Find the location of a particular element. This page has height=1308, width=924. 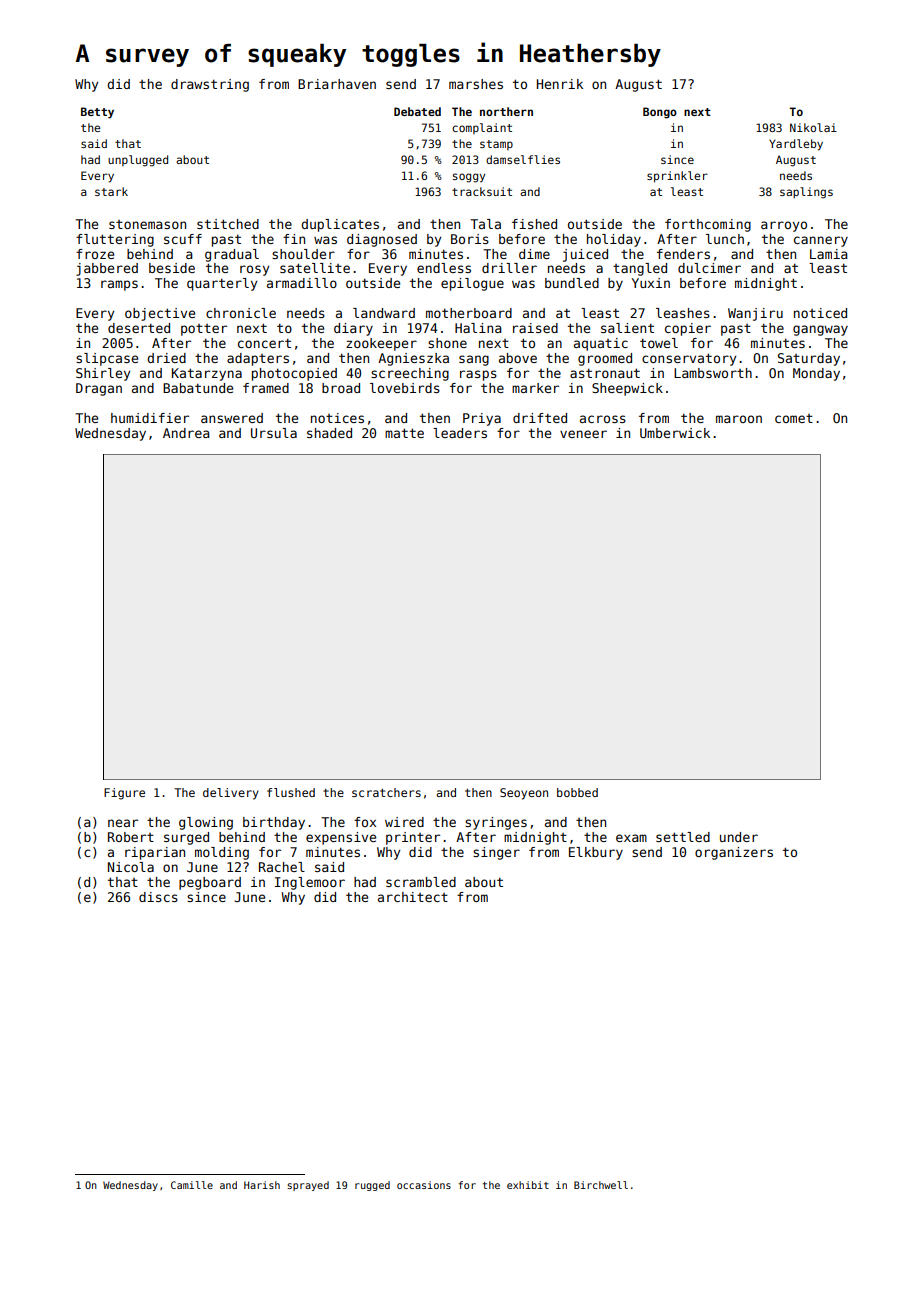

marshes is located at coordinates (476, 84).
